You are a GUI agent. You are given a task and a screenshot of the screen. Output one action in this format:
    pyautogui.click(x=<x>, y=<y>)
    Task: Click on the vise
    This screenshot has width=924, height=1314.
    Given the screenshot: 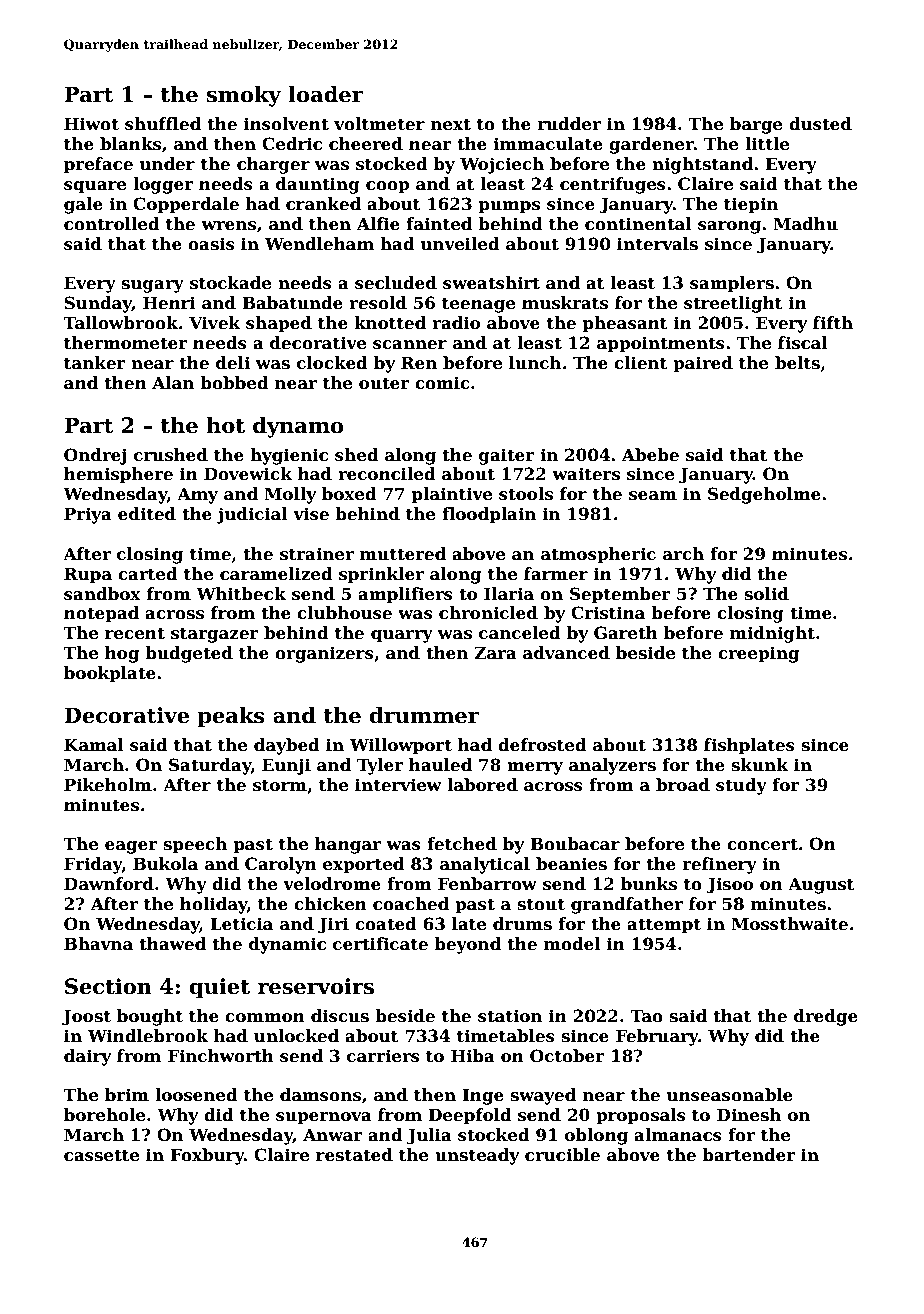 What is the action you would take?
    pyautogui.click(x=311, y=514)
